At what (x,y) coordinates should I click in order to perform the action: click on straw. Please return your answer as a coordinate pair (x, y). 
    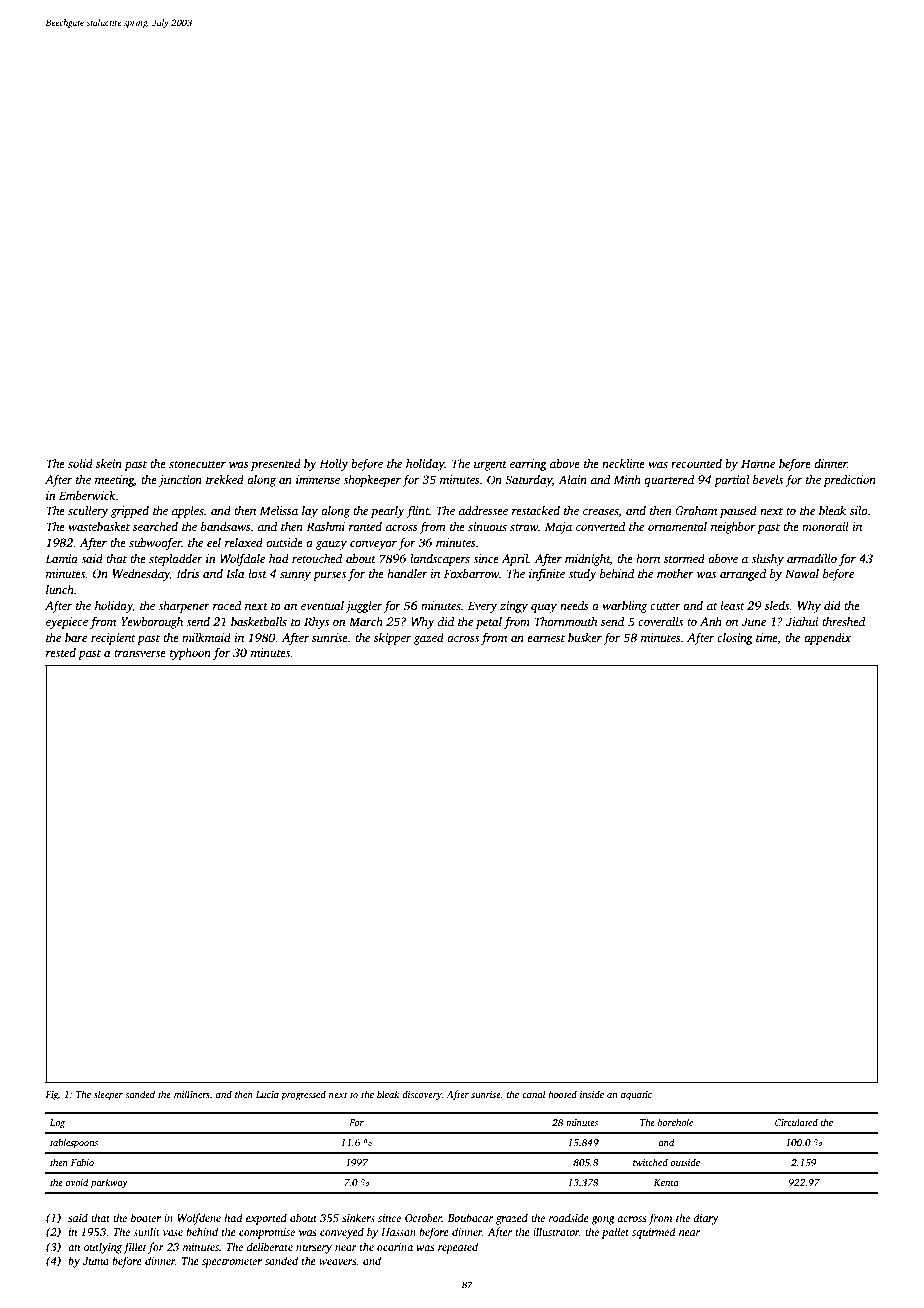
    Looking at the image, I should click on (524, 527).
